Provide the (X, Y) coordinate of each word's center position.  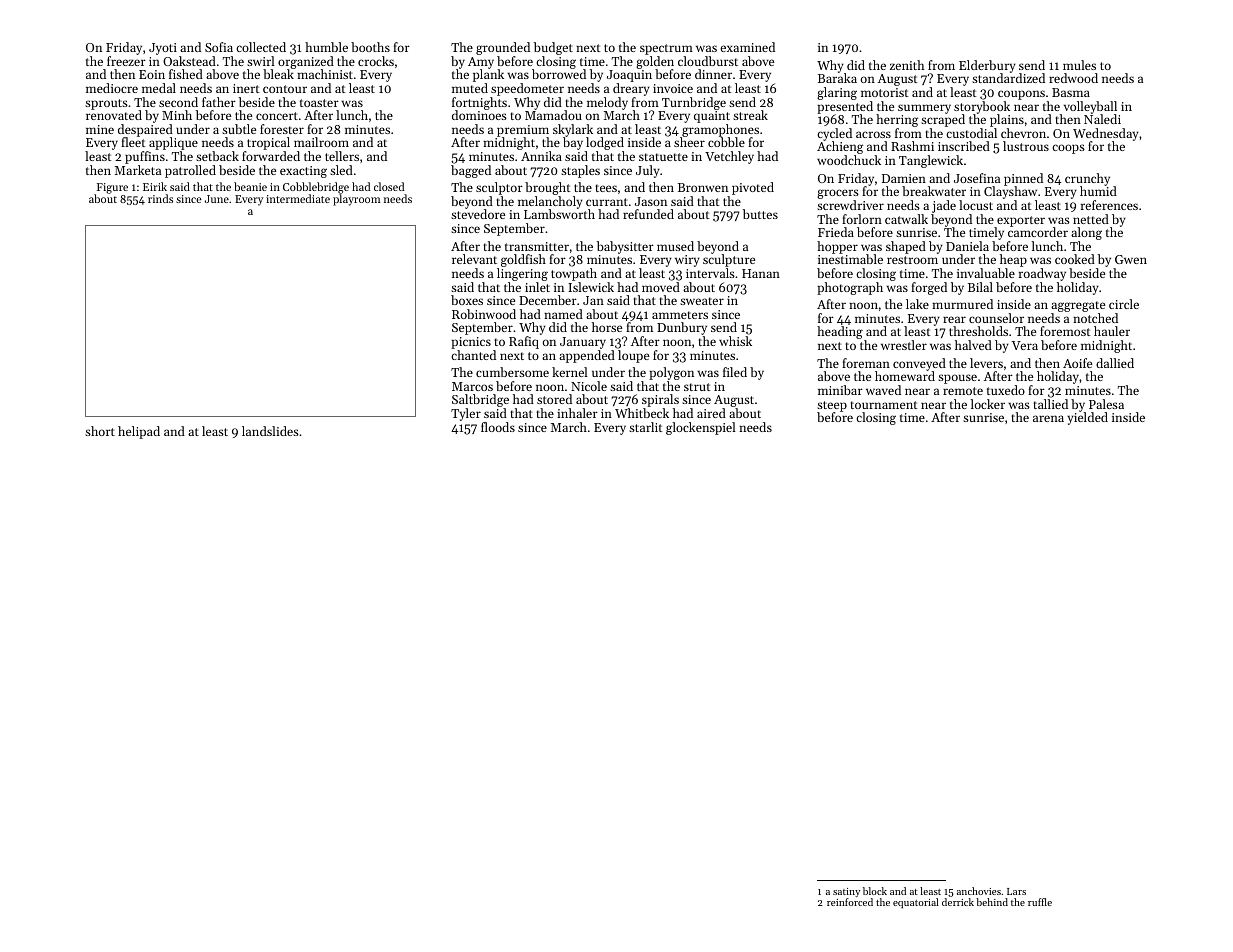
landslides (270, 431)
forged (929, 288)
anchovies (979, 891)
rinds (160, 198)
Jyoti (163, 49)
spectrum (666, 49)
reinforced (850, 902)
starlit (646, 427)
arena (1048, 418)
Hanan (761, 273)
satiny (846, 892)
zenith (907, 65)
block (875, 891)
